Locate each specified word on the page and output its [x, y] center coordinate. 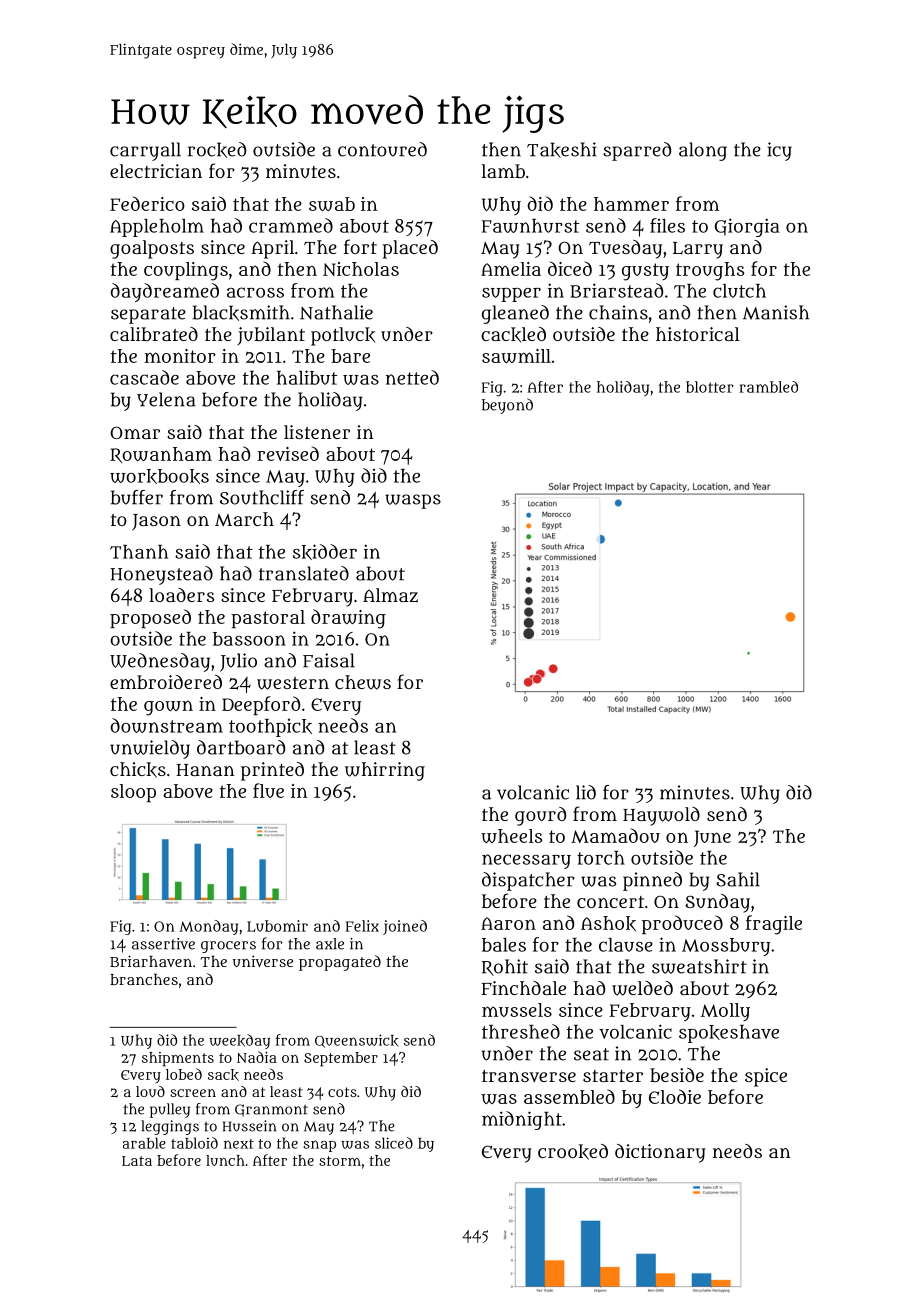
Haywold [661, 816]
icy [779, 151]
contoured [382, 149]
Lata [137, 1161]
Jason [156, 522]
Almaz [390, 595]
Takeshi [561, 150]
